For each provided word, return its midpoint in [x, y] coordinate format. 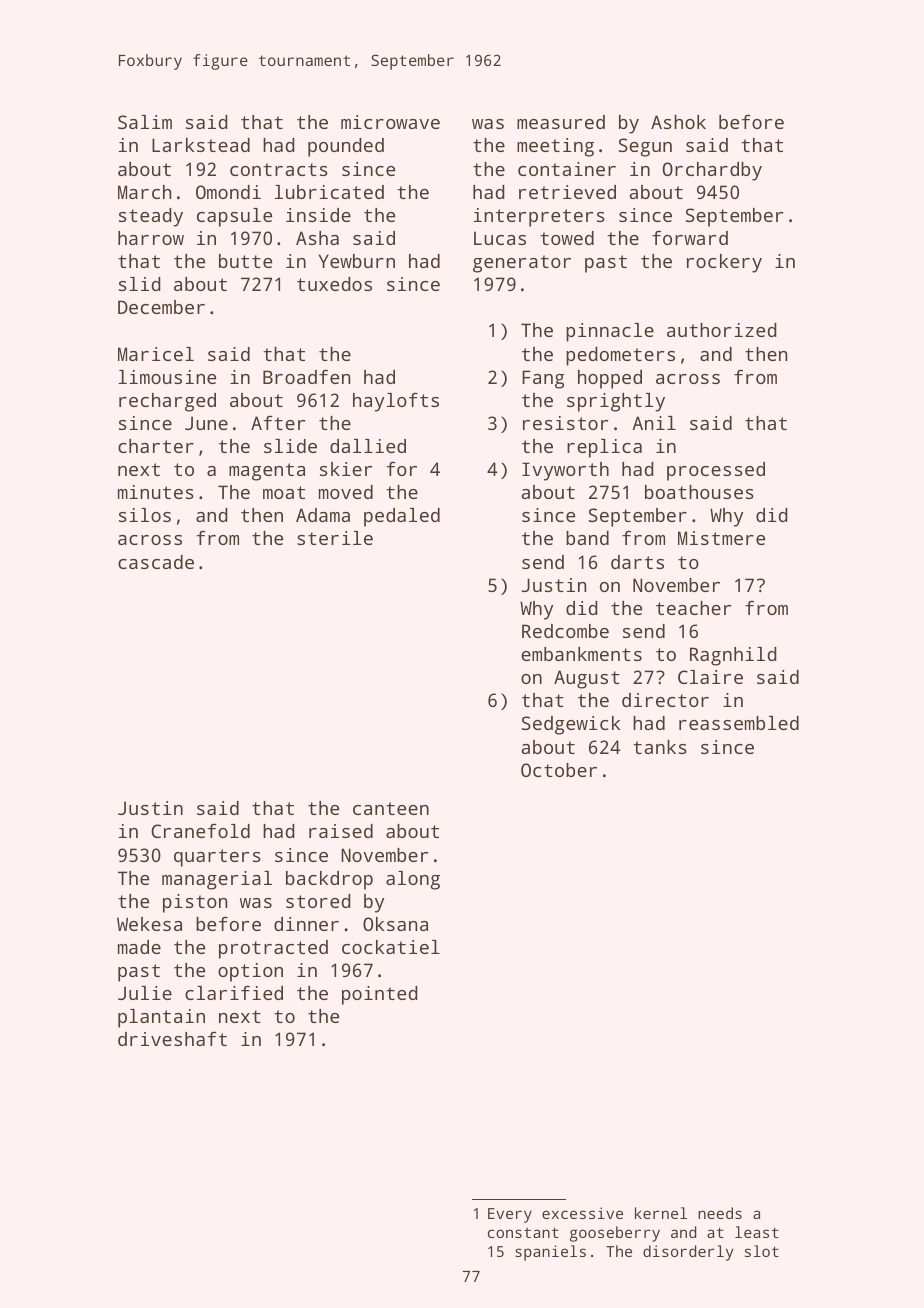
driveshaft [172, 1039]
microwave [390, 122]
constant [523, 1232]
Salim [145, 122]
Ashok [678, 122]
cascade [156, 562]
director [665, 700]
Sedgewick [571, 725]
